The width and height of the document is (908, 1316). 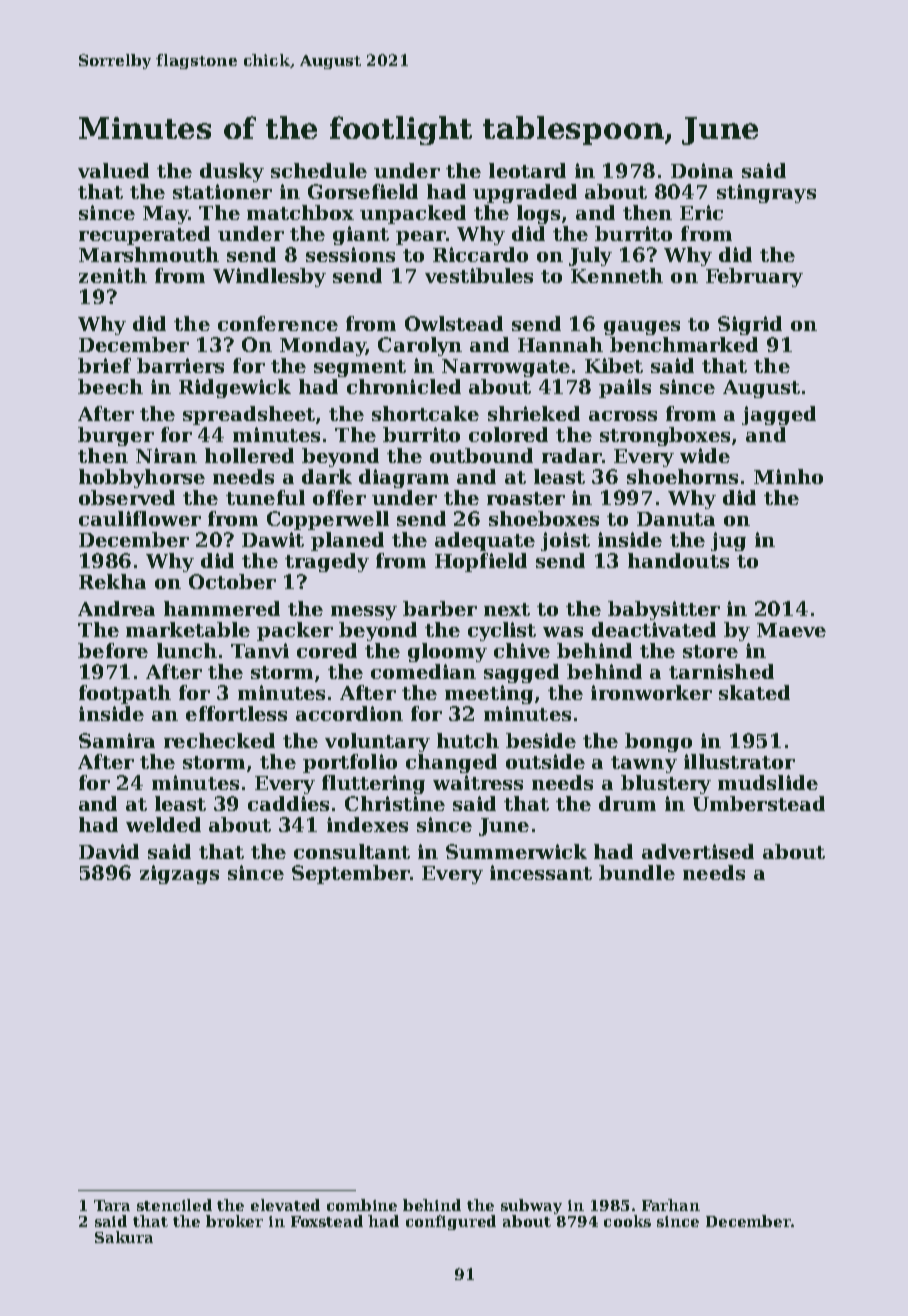 What do you see at coordinates (779, 415) in the document?
I see `jagged` at bounding box center [779, 415].
